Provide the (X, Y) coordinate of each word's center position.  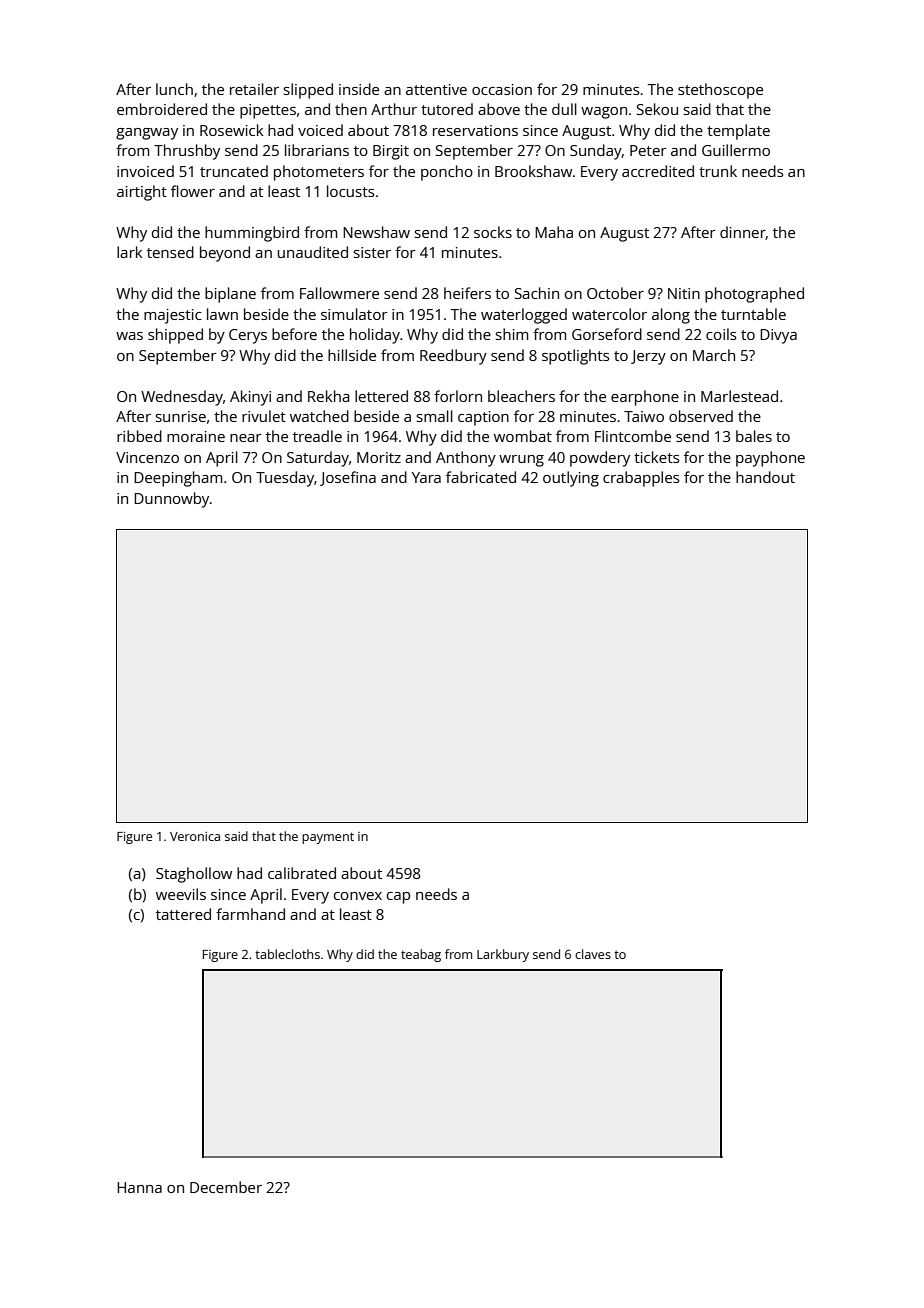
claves (593, 954)
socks (493, 232)
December (226, 1187)
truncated (234, 171)
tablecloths (287, 954)
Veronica (195, 836)
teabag (421, 955)
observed (701, 416)
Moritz (379, 457)
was (129, 336)
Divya (778, 336)
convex (358, 896)
